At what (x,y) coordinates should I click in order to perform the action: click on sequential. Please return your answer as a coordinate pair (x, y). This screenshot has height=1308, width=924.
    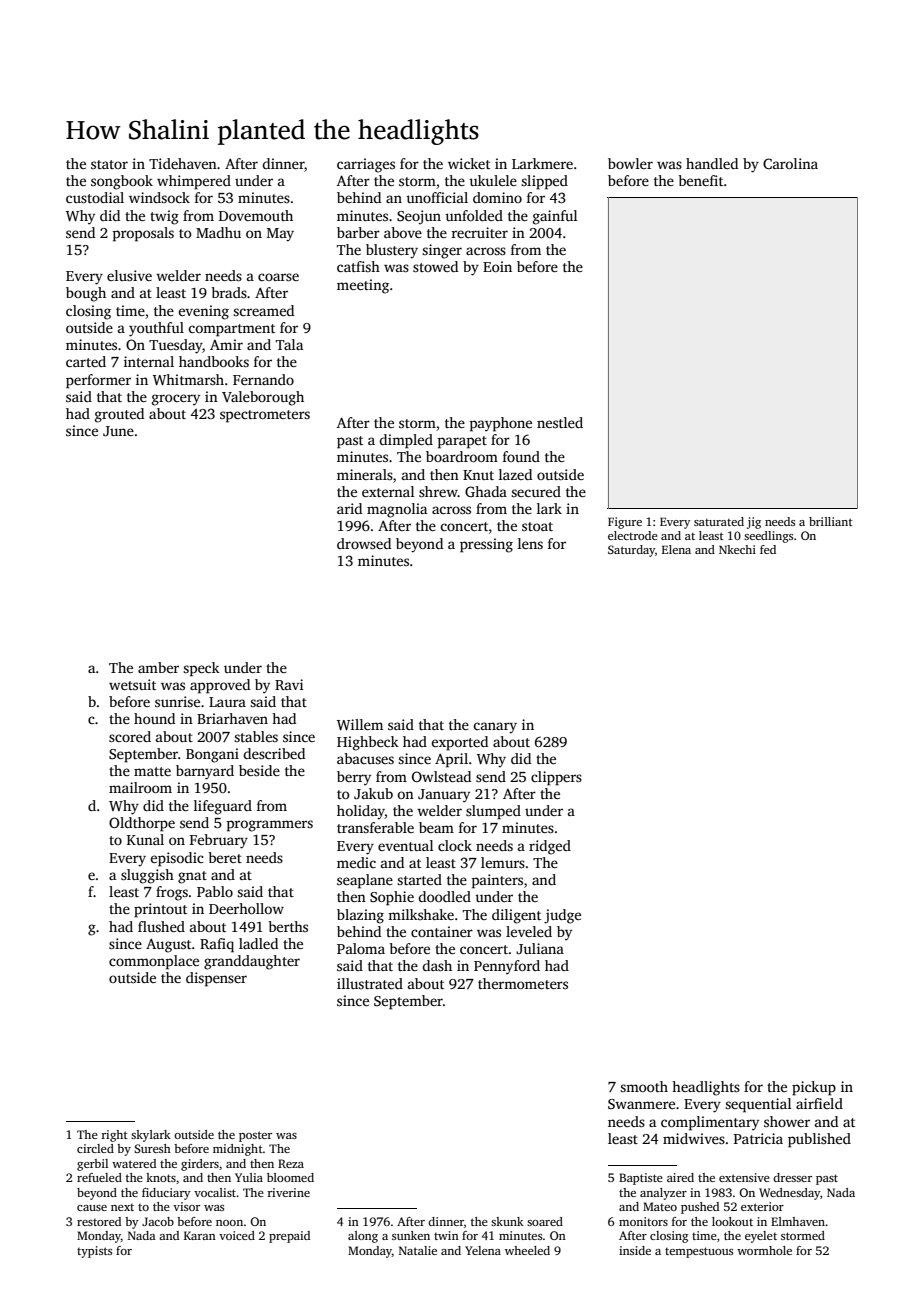
    Looking at the image, I should click on (758, 1105).
